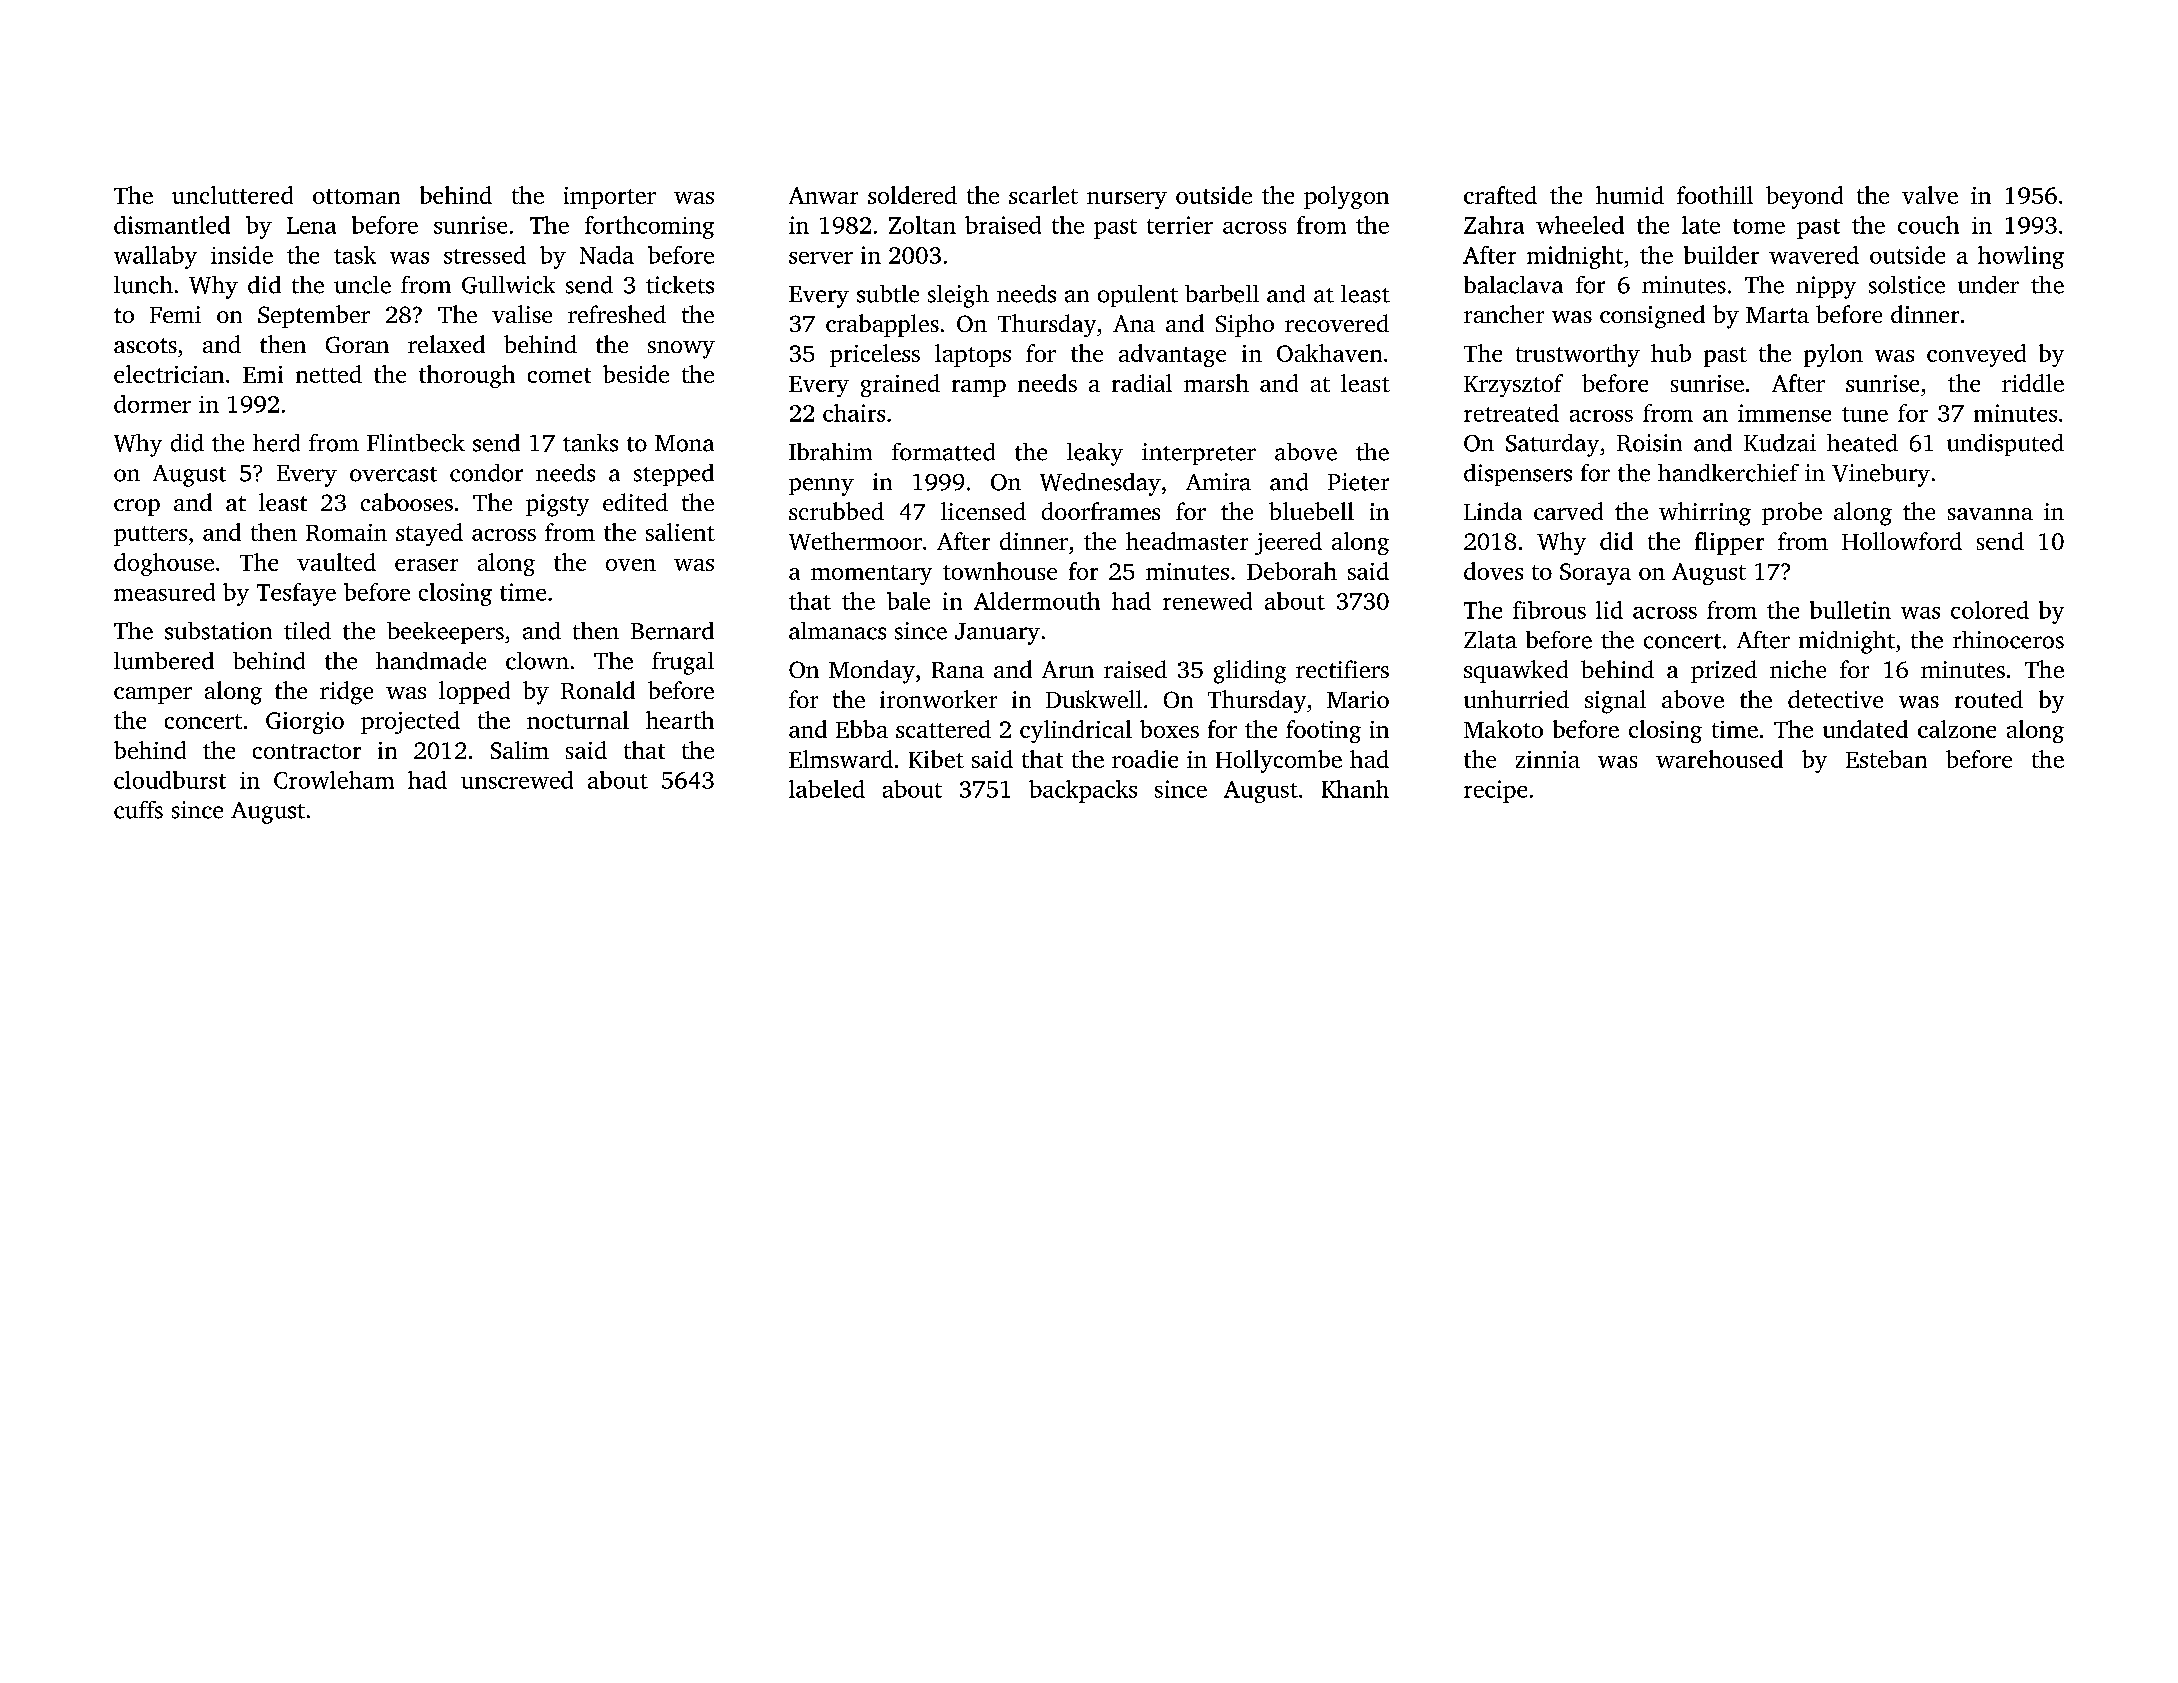 This screenshot has width=2178, height=1683. I want to click on routed, so click(1989, 699).
